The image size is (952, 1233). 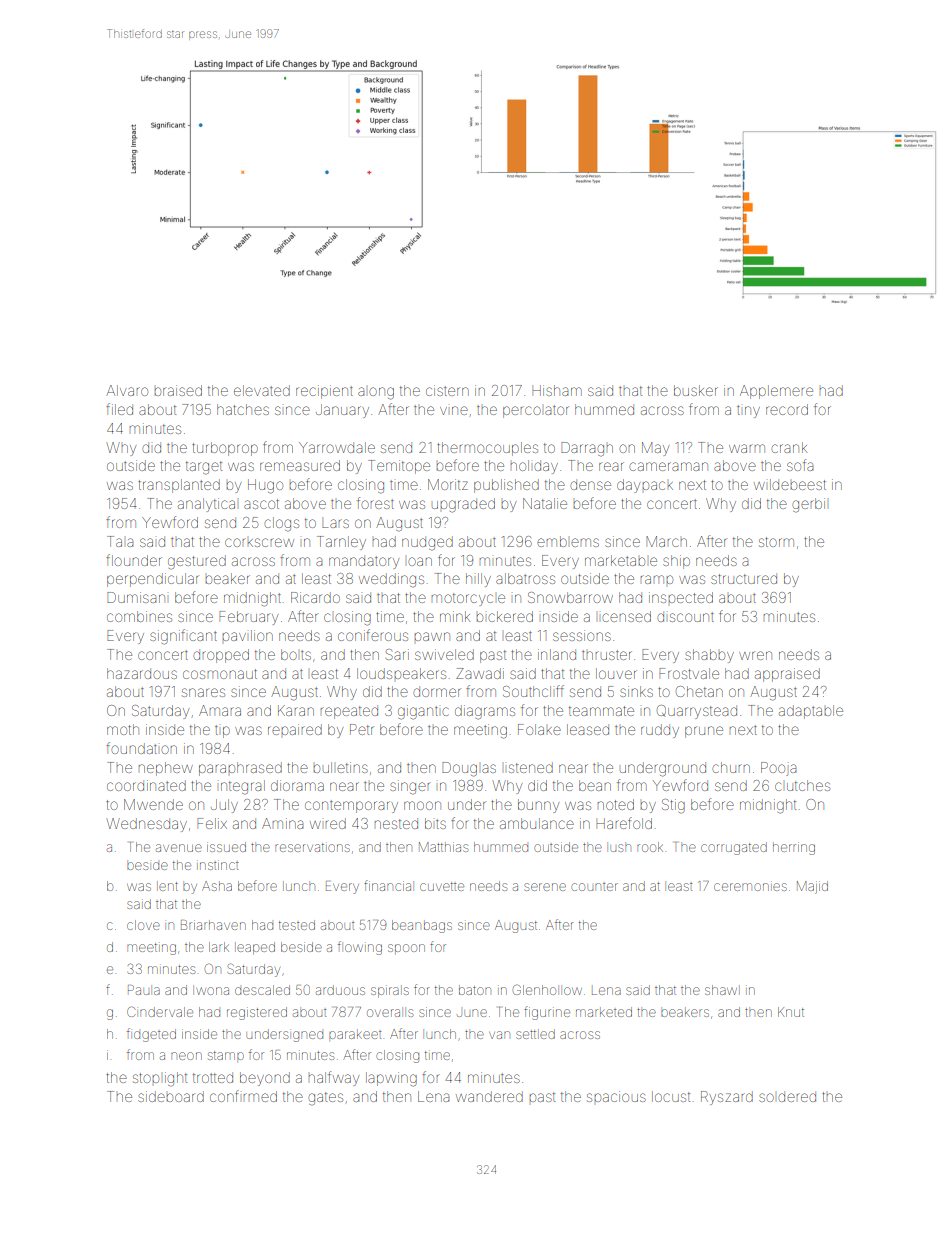 What do you see at coordinates (171, 1096) in the page?
I see `sideboard` at bounding box center [171, 1096].
